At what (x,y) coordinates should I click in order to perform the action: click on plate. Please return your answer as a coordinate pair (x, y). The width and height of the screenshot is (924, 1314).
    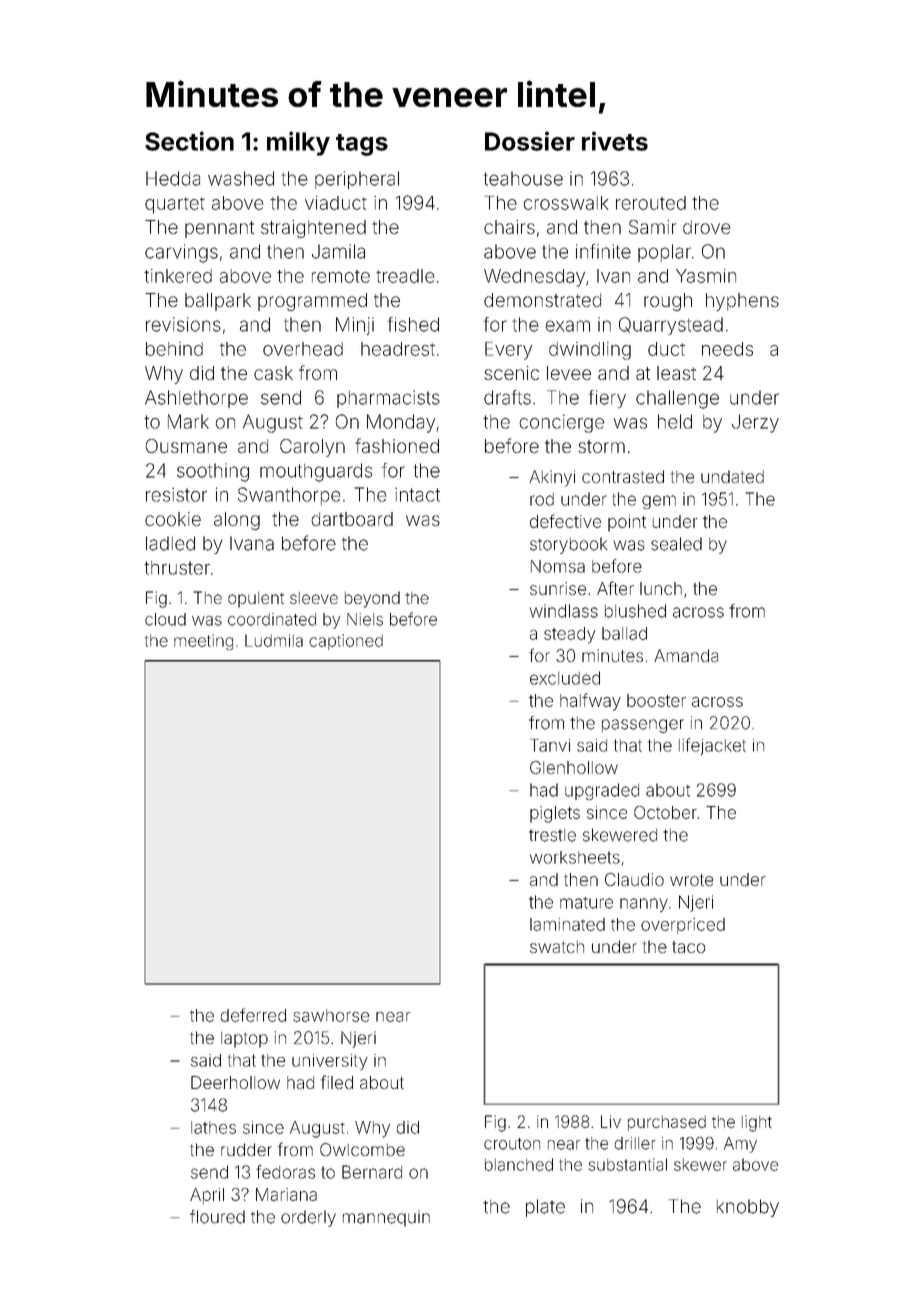
    Looking at the image, I should click on (545, 1208).
